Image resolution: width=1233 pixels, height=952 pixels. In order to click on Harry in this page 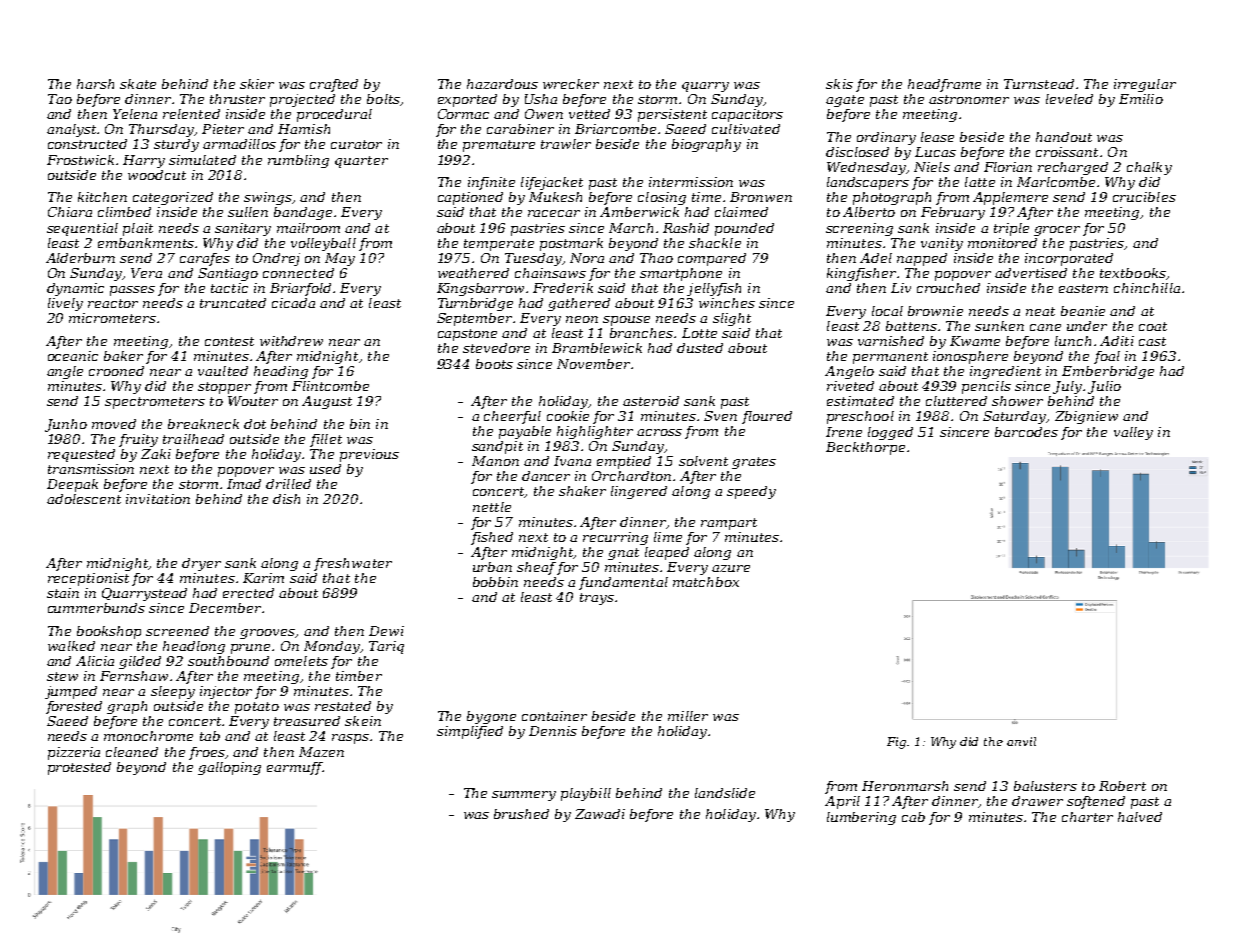, I will do `click(144, 161)`.
